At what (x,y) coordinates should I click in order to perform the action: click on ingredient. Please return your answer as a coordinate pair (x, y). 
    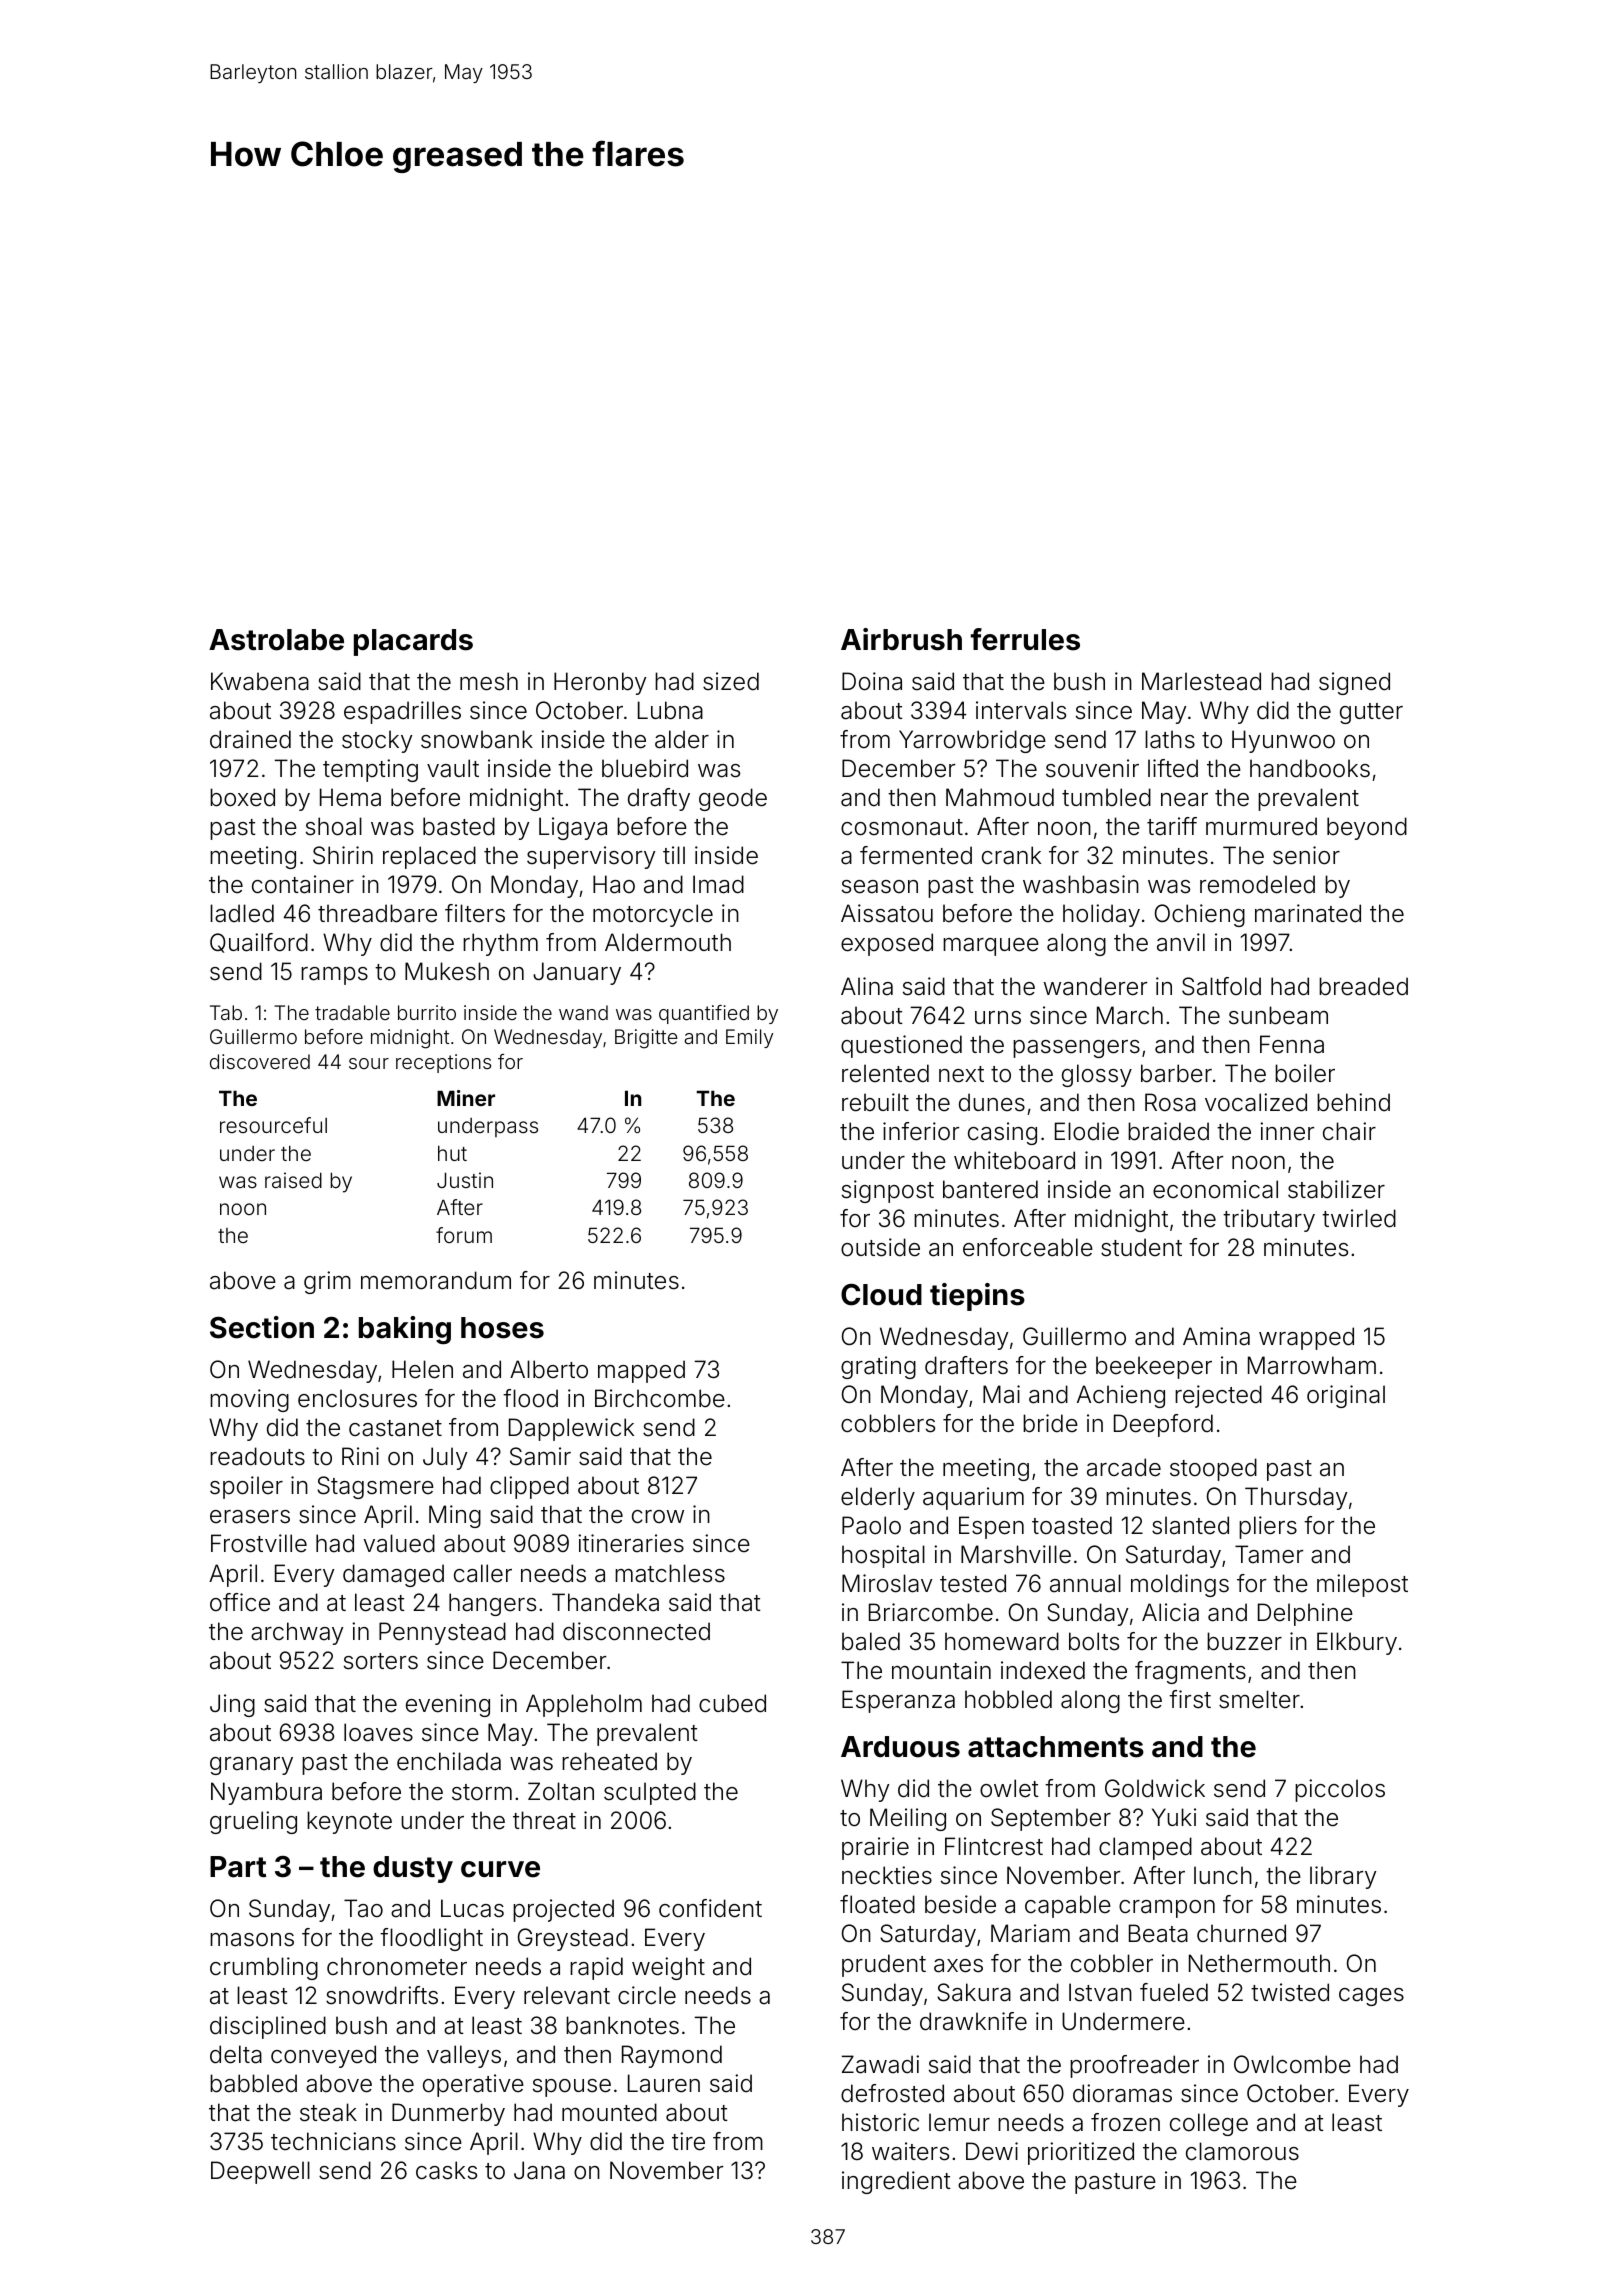
    Looking at the image, I should click on (896, 2182).
